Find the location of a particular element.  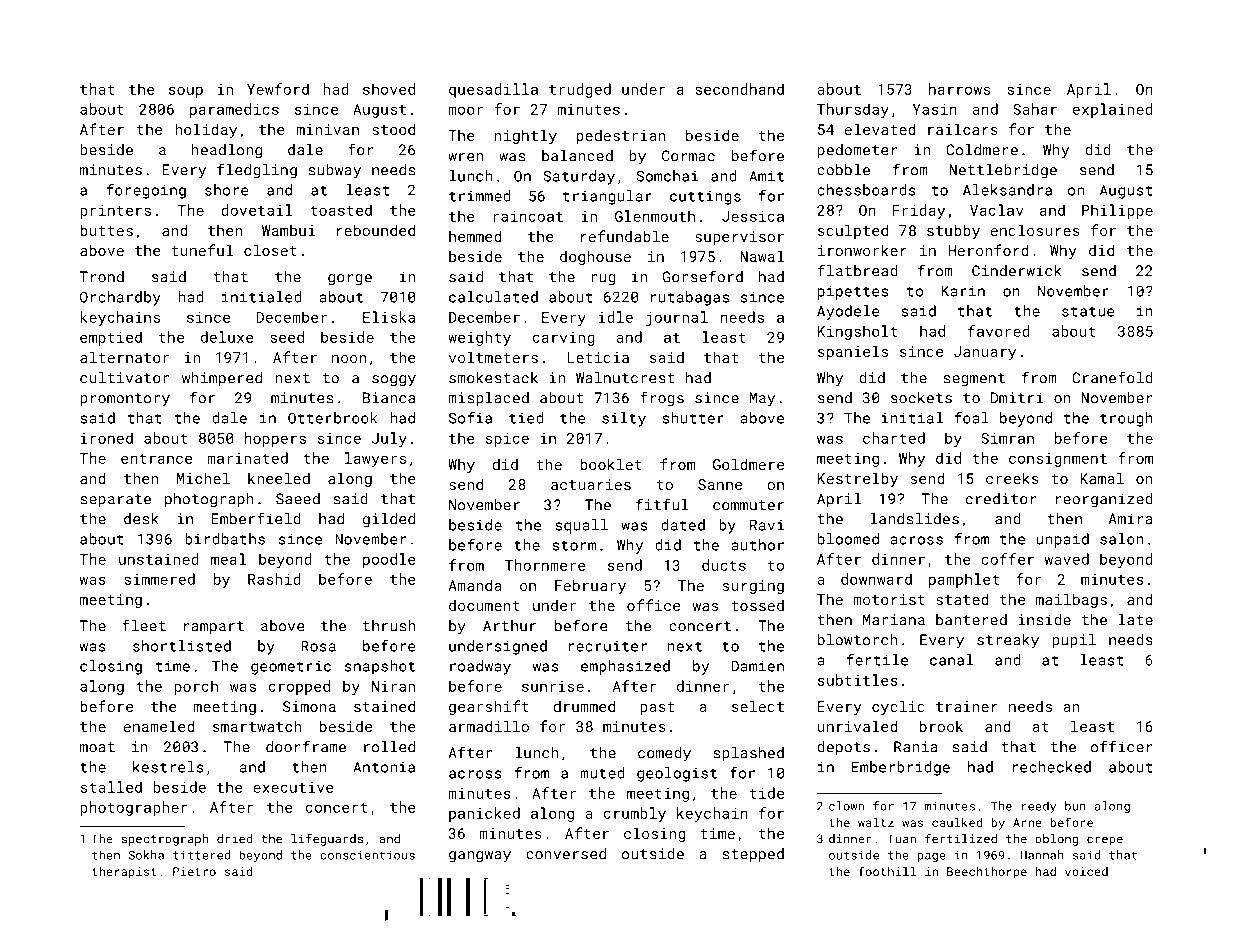

unpaid is located at coordinates (1062, 540).
